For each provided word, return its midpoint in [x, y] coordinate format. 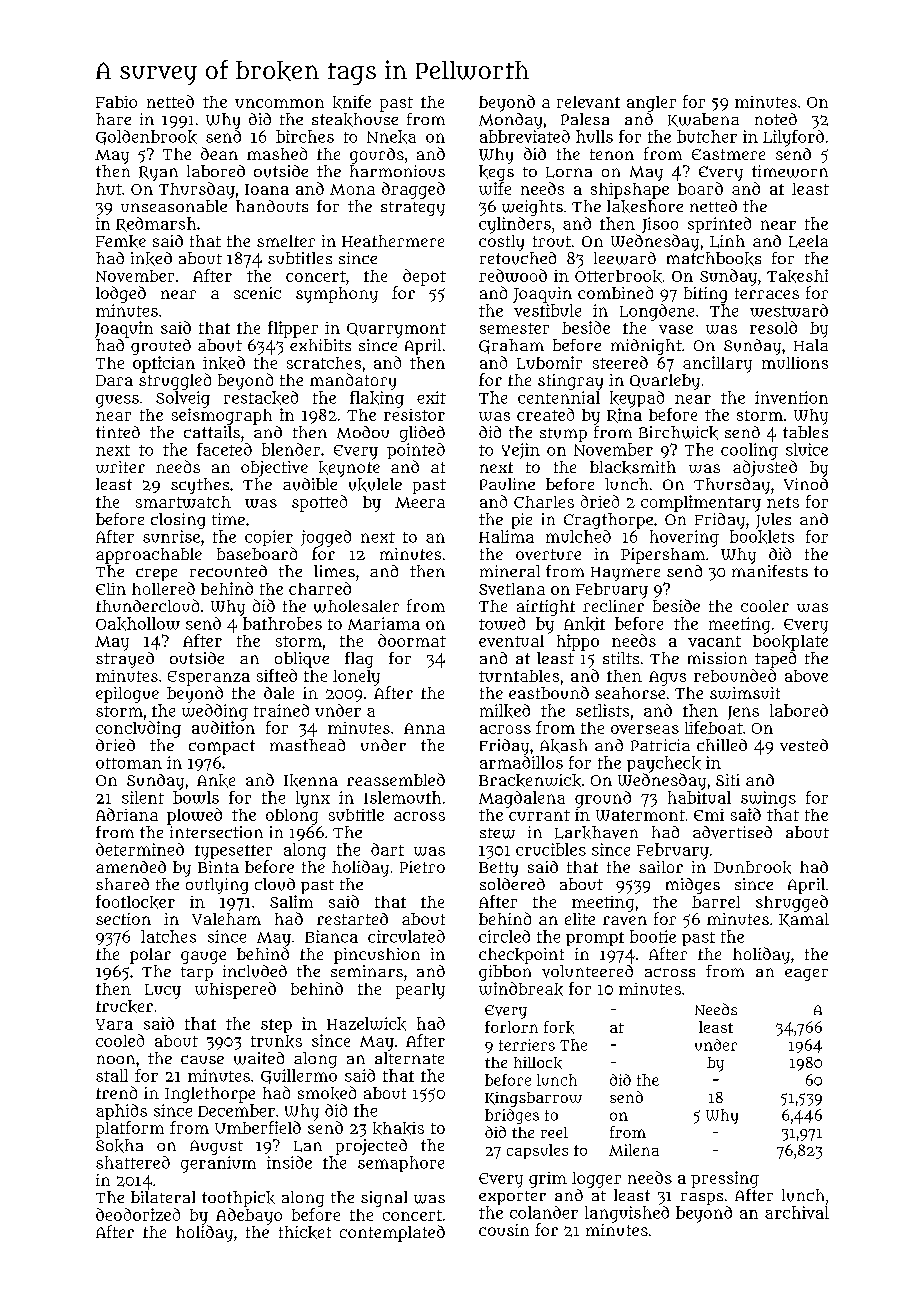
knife [352, 102]
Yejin [521, 451]
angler [651, 104]
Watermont [640, 815]
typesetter [233, 852]
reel [554, 1132]
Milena [634, 1150]
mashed [277, 153]
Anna [424, 728]
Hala [811, 345]
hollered [163, 588]
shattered [133, 1162]
